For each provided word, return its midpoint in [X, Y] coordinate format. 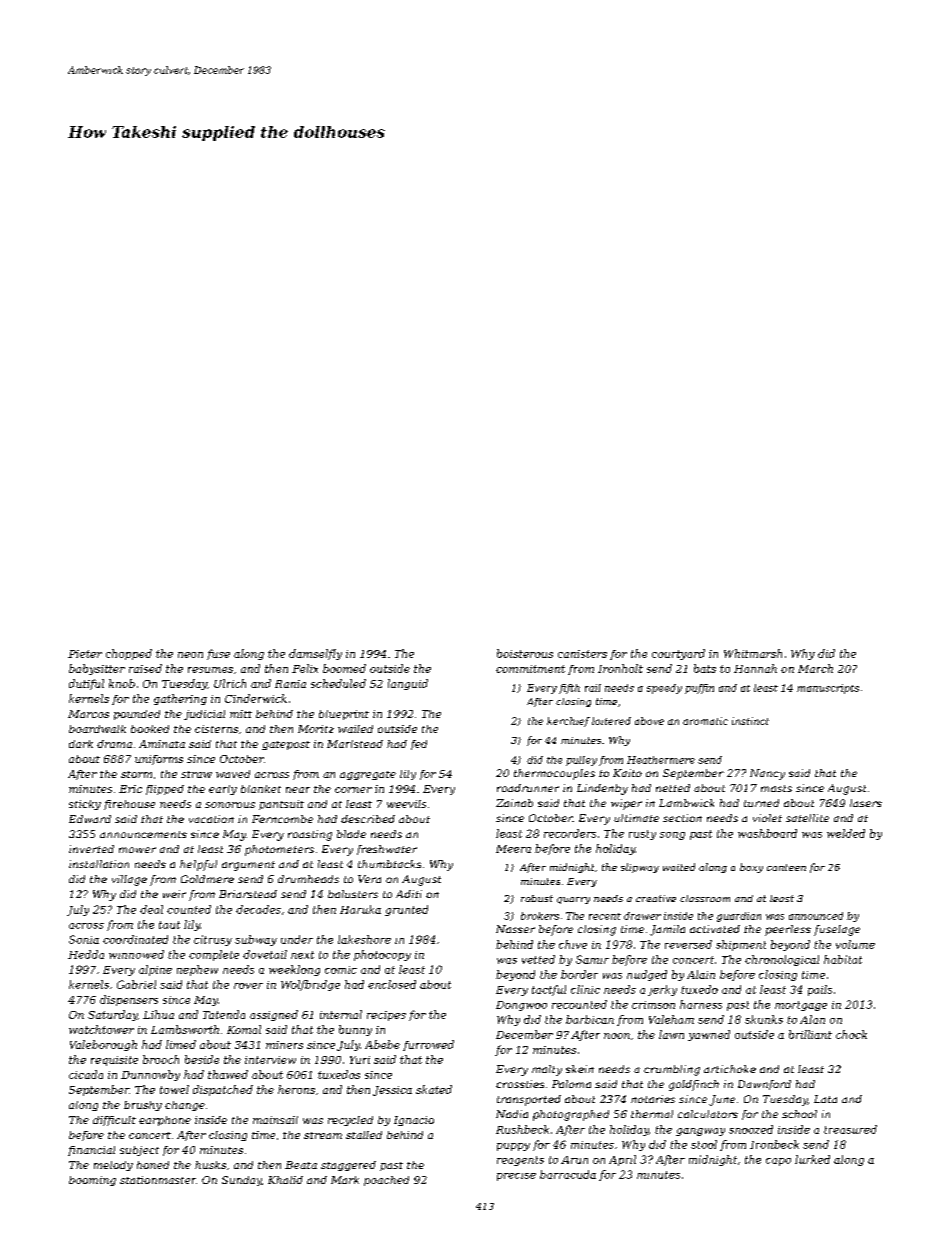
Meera [513, 849]
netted [673, 788]
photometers [279, 850]
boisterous [525, 653]
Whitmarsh [753, 653]
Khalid [285, 1180]
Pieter [85, 654]
